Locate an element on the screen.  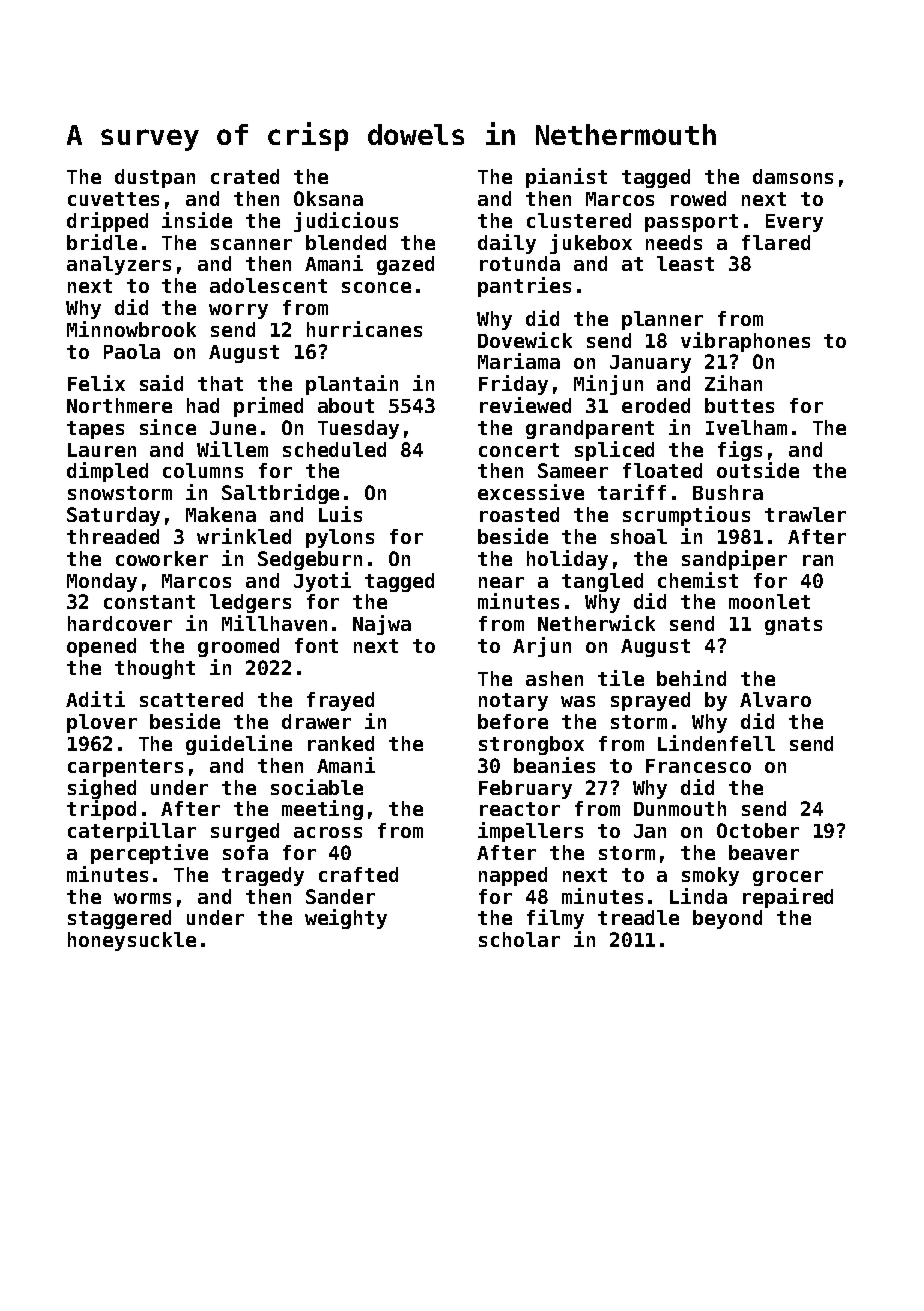
frayed is located at coordinates (340, 701).
